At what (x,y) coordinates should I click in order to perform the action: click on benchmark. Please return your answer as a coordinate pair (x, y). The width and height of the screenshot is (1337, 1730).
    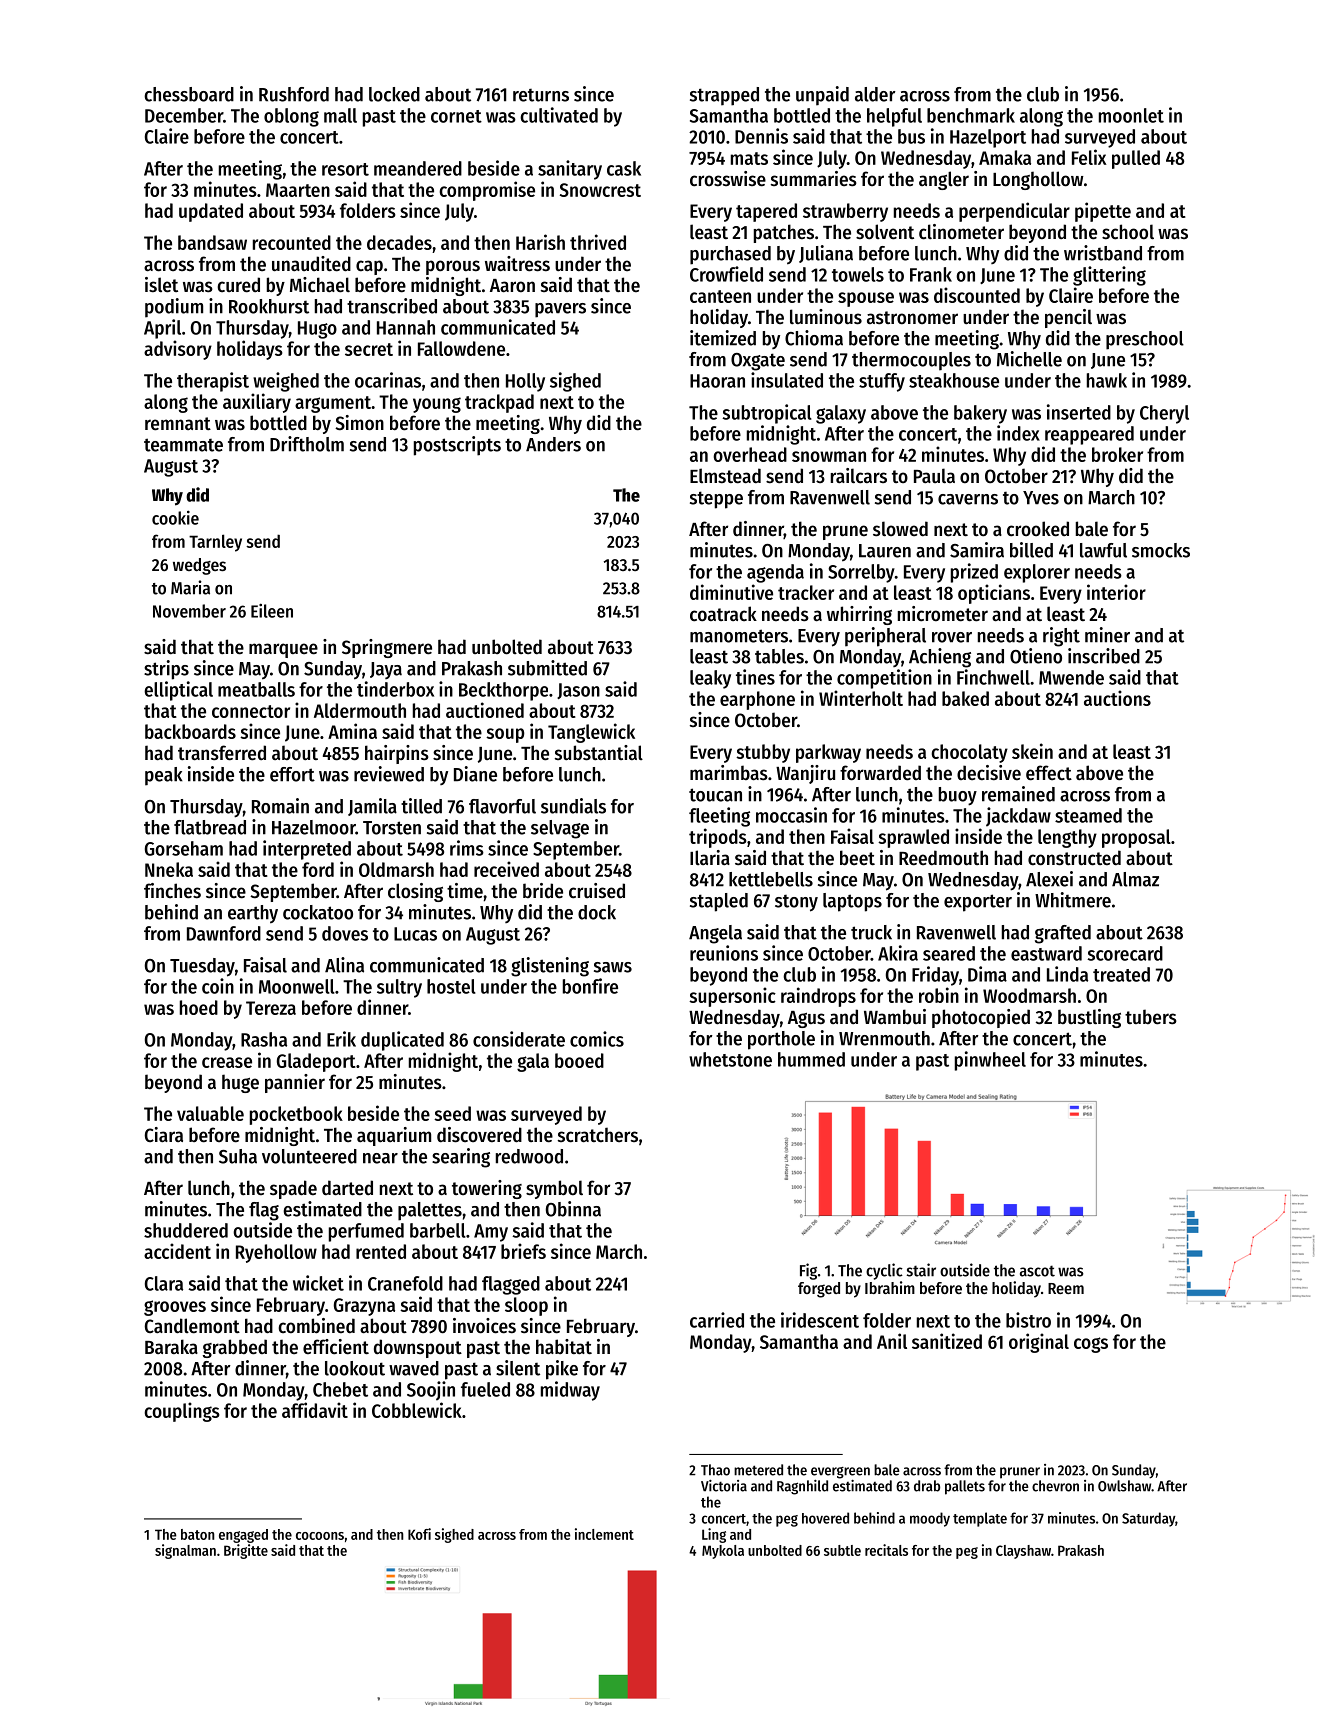
    Looking at the image, I should click on (971, 115).
